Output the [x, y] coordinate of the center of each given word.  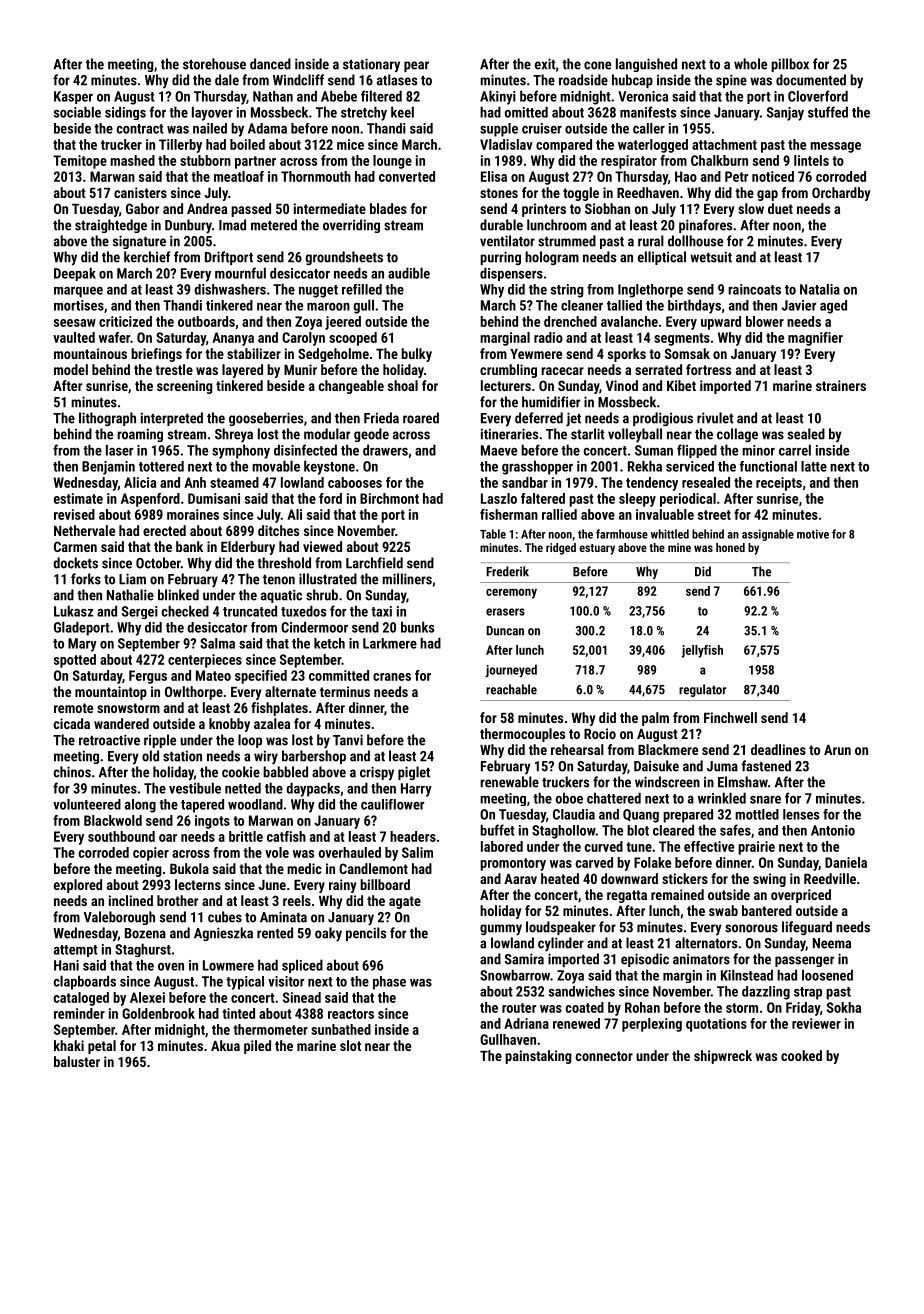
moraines [193, 514]
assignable [768, 535]
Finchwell [730, 717]
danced [270, 64]
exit [545, 64]
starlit [588, 434]
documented [811, 80]
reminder [79, 1013]
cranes [392, 677]
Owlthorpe [194, 693]
